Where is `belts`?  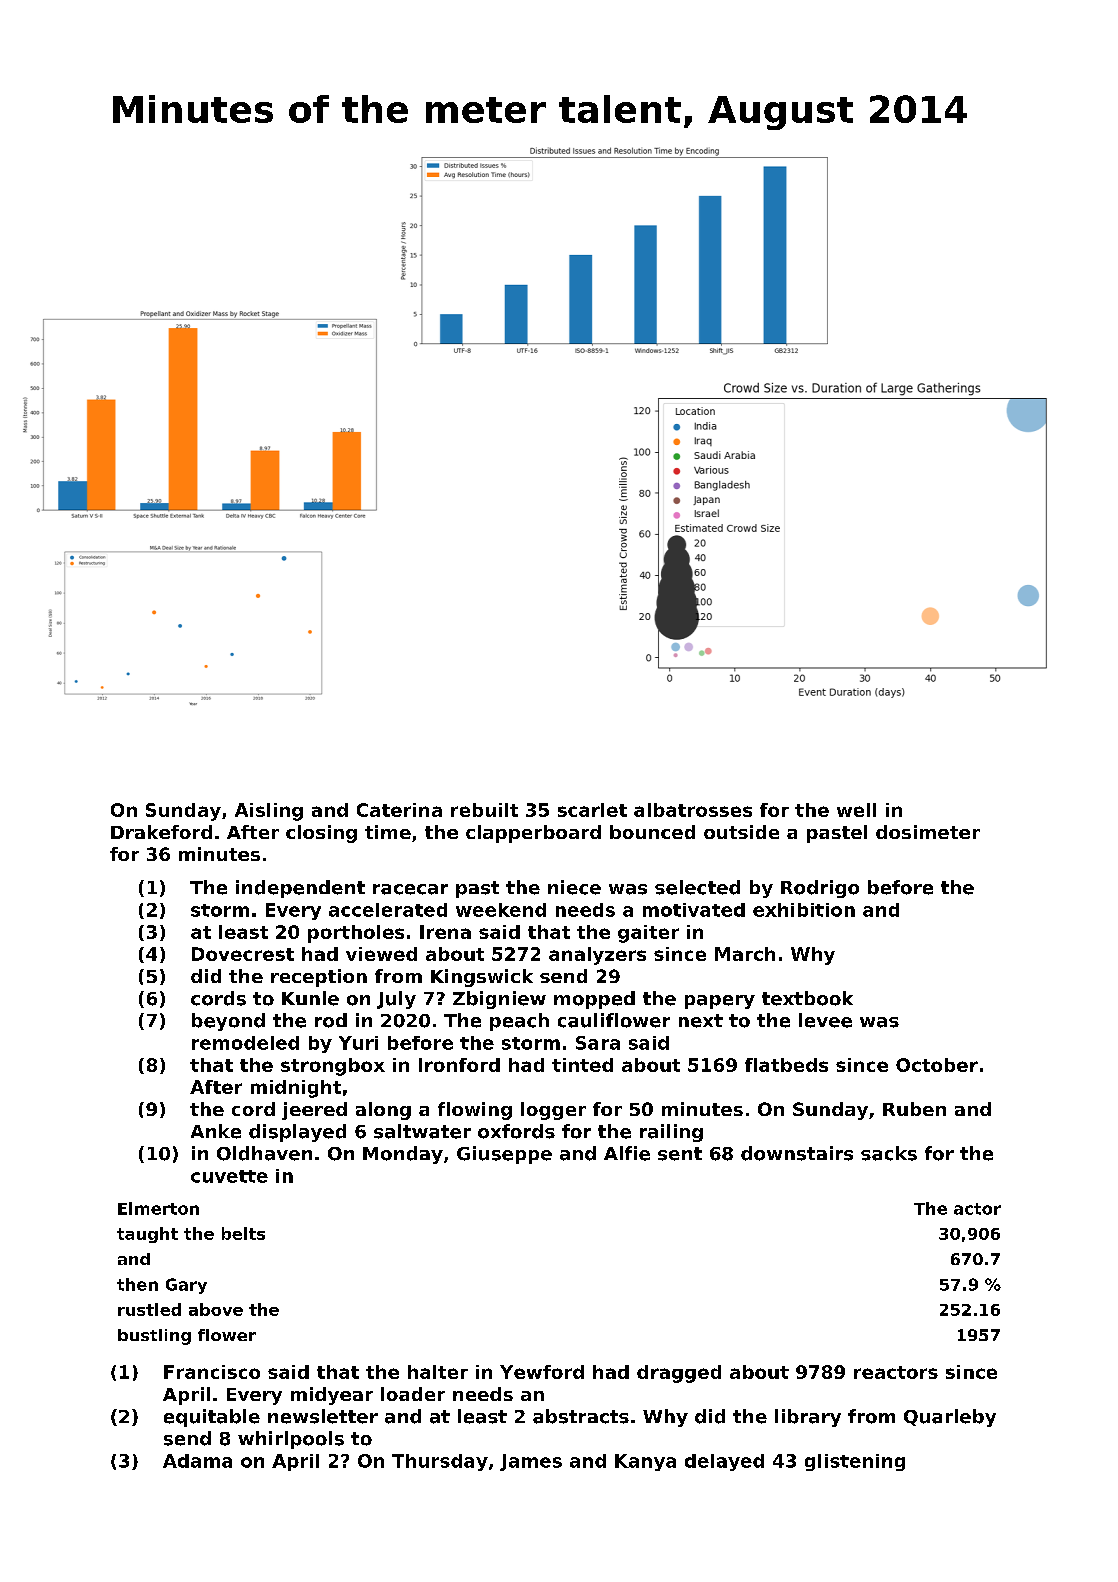 belts is located at coordinates (243, 1233).
